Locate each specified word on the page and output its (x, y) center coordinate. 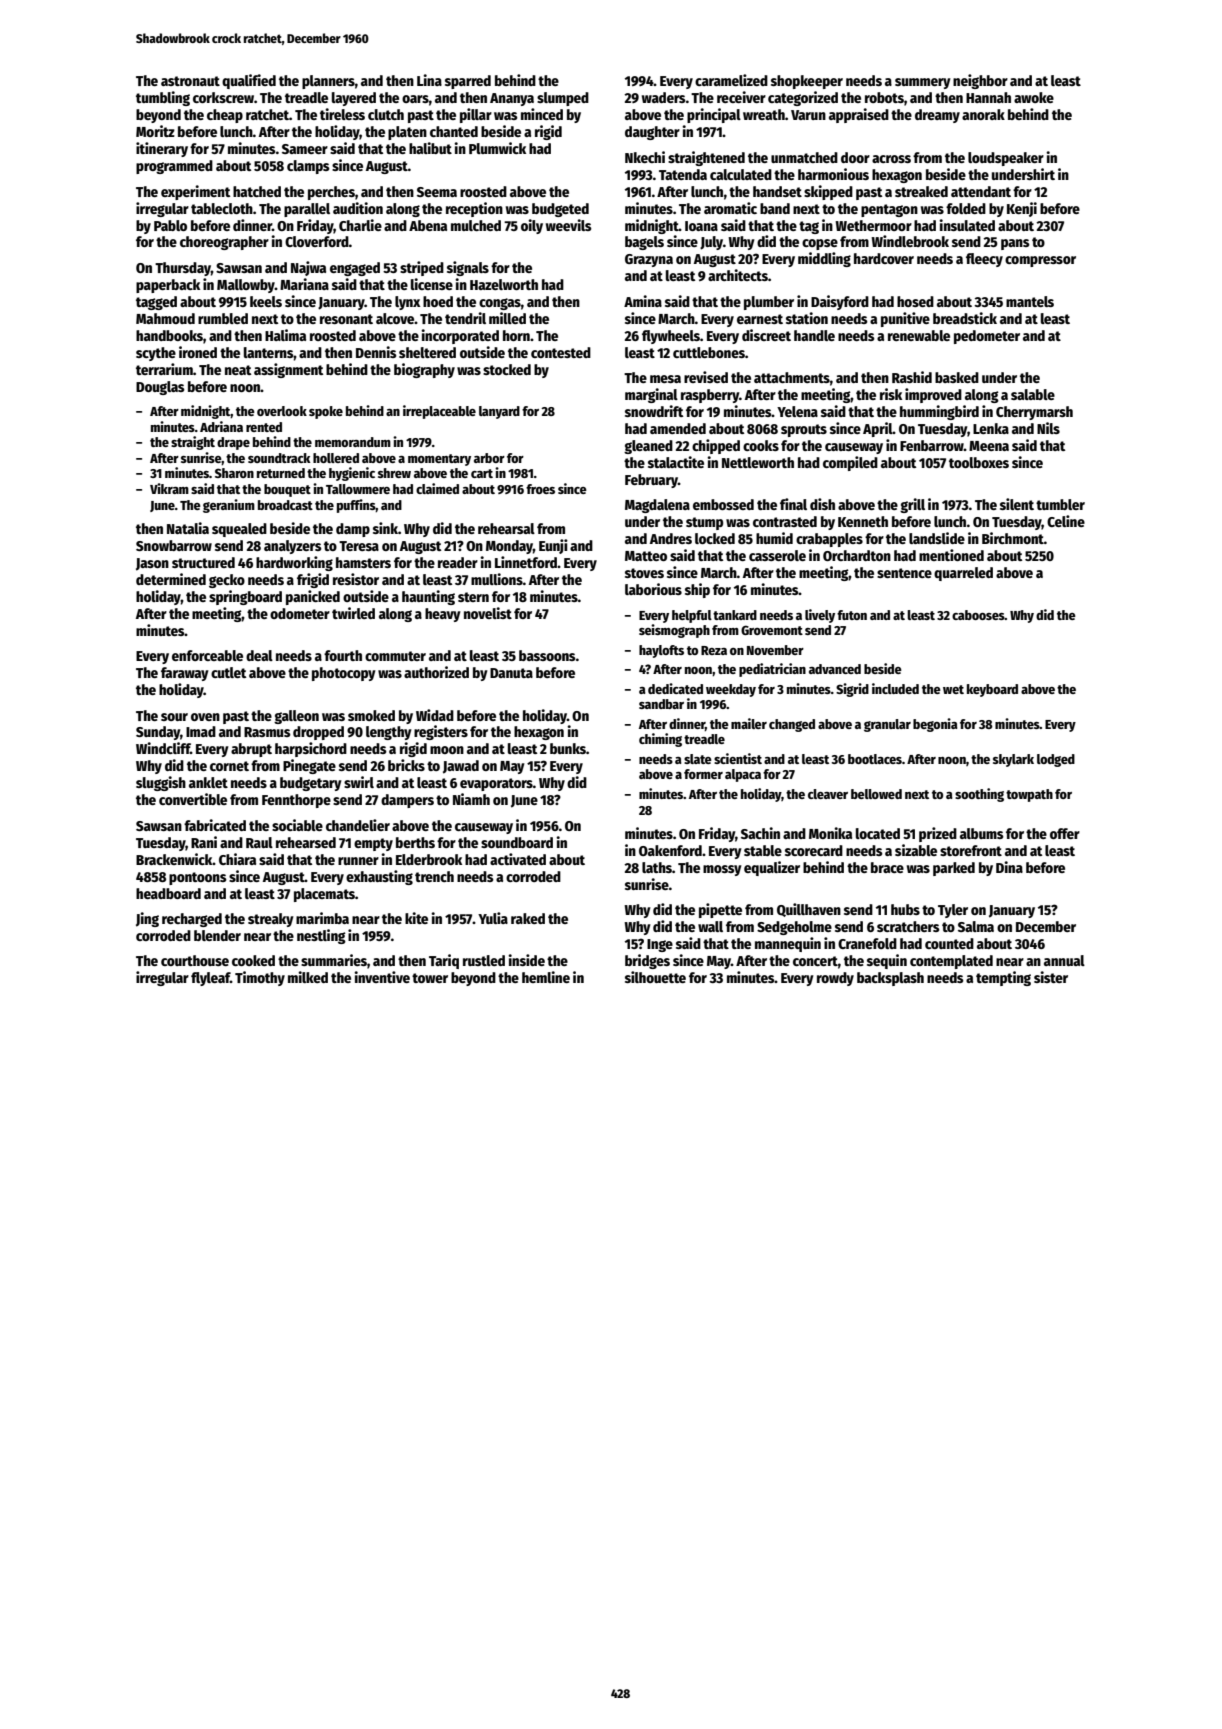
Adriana (221, 426)
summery (923, 83)
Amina (643, 301)
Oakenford (670, 850)
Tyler (953, 911)
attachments (792, 377)
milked (308, 977)
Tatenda (683, 174)
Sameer (305, 149)
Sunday (158, 733)
